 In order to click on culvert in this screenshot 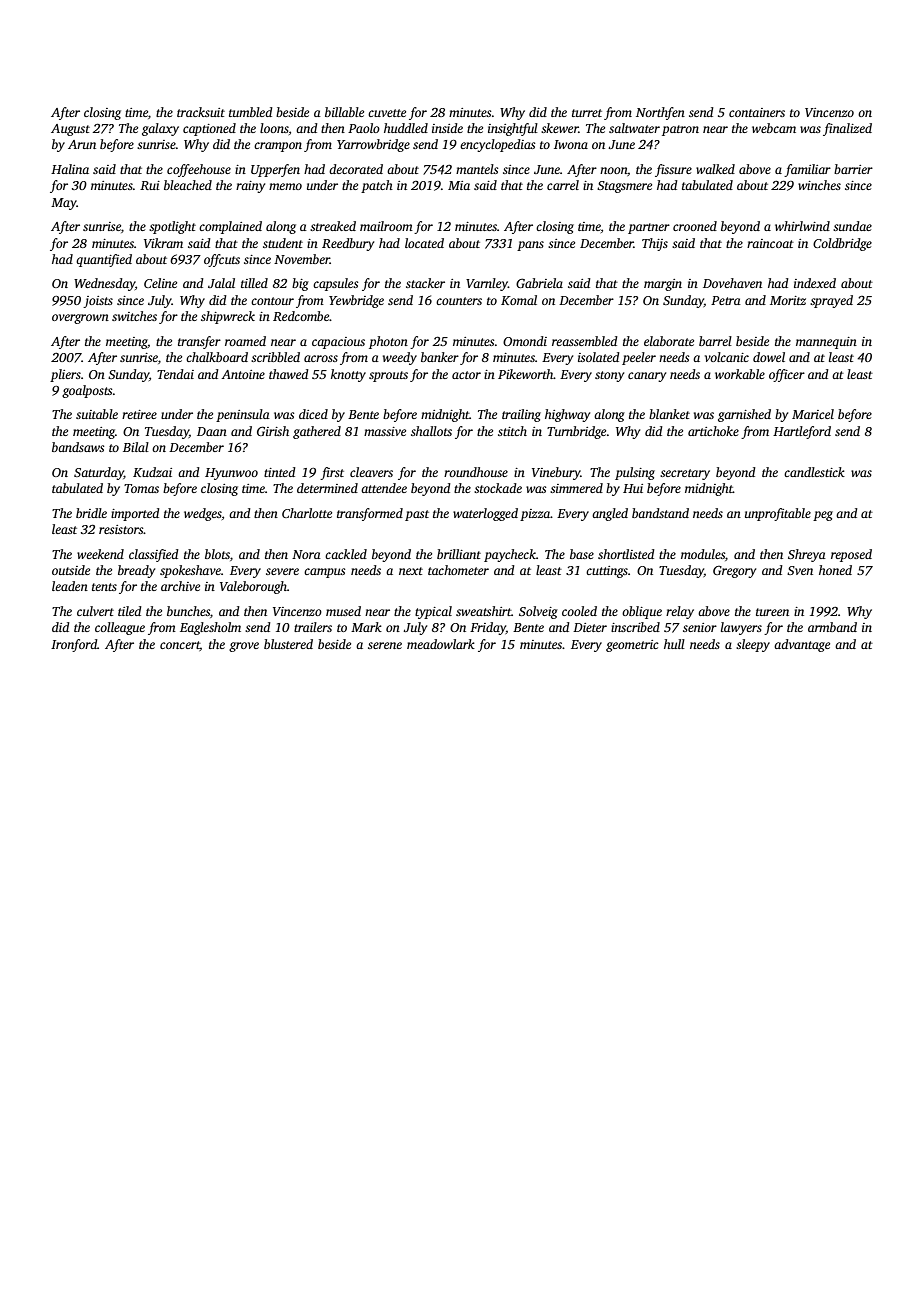, I will do `click(95, 611)`.
